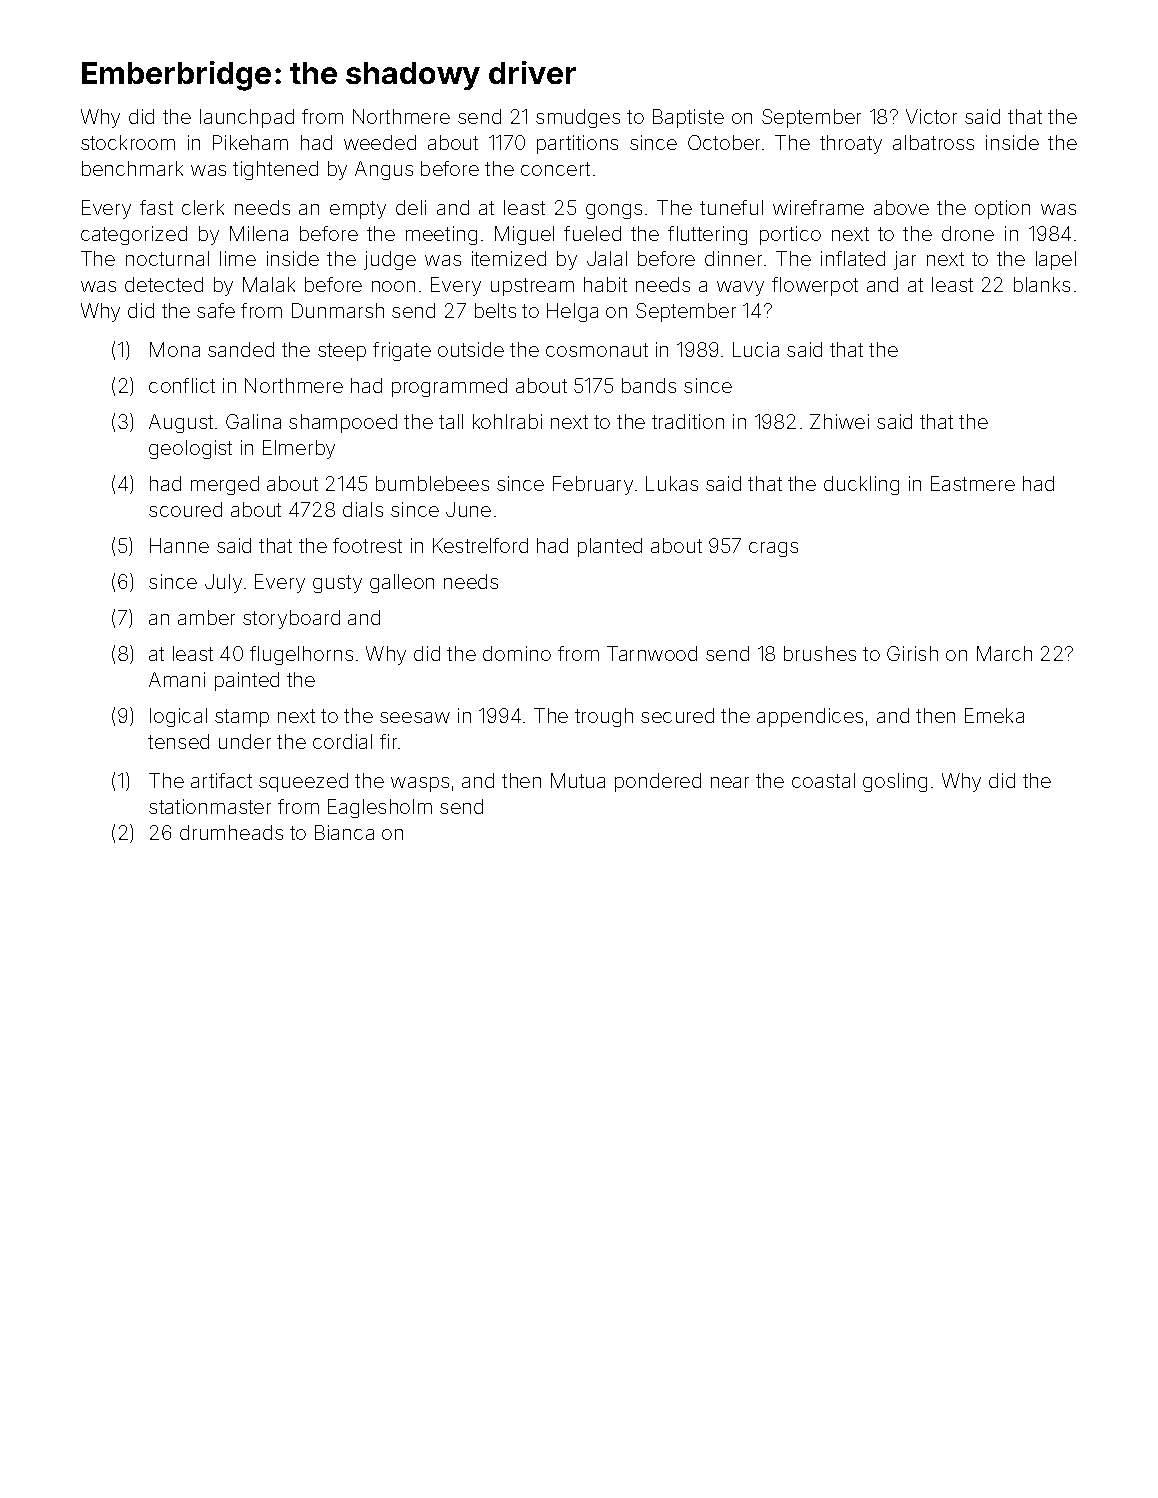 This document has height=1498, width=1158. I want to click on drumheads, so click(231, 832).
